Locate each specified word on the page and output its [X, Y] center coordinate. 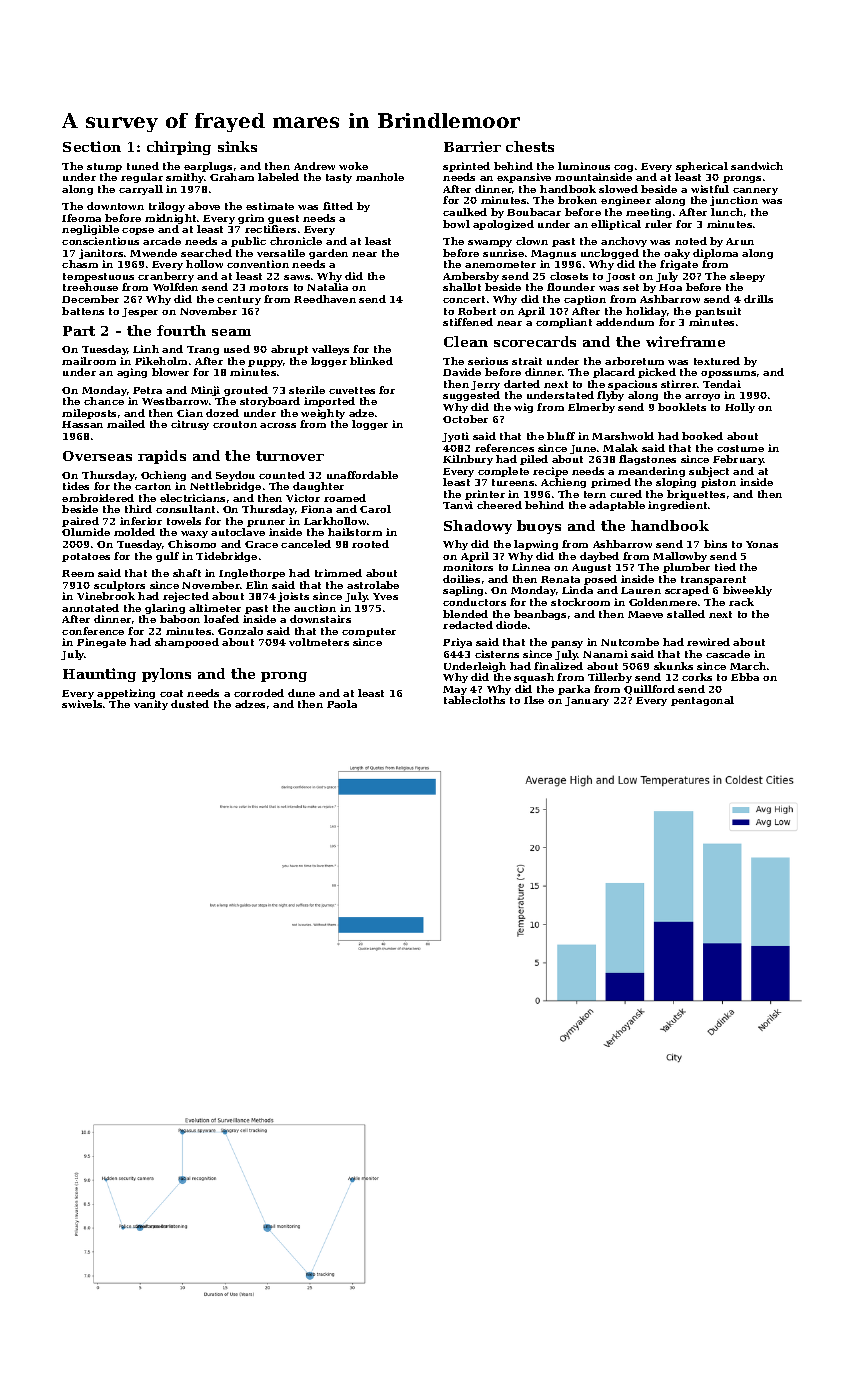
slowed [618, 189]
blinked [371, 361]
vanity [151, 705]
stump [104, 167]
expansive [524, 178]
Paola [342, 704]
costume [740, 448]
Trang [203, 350]
